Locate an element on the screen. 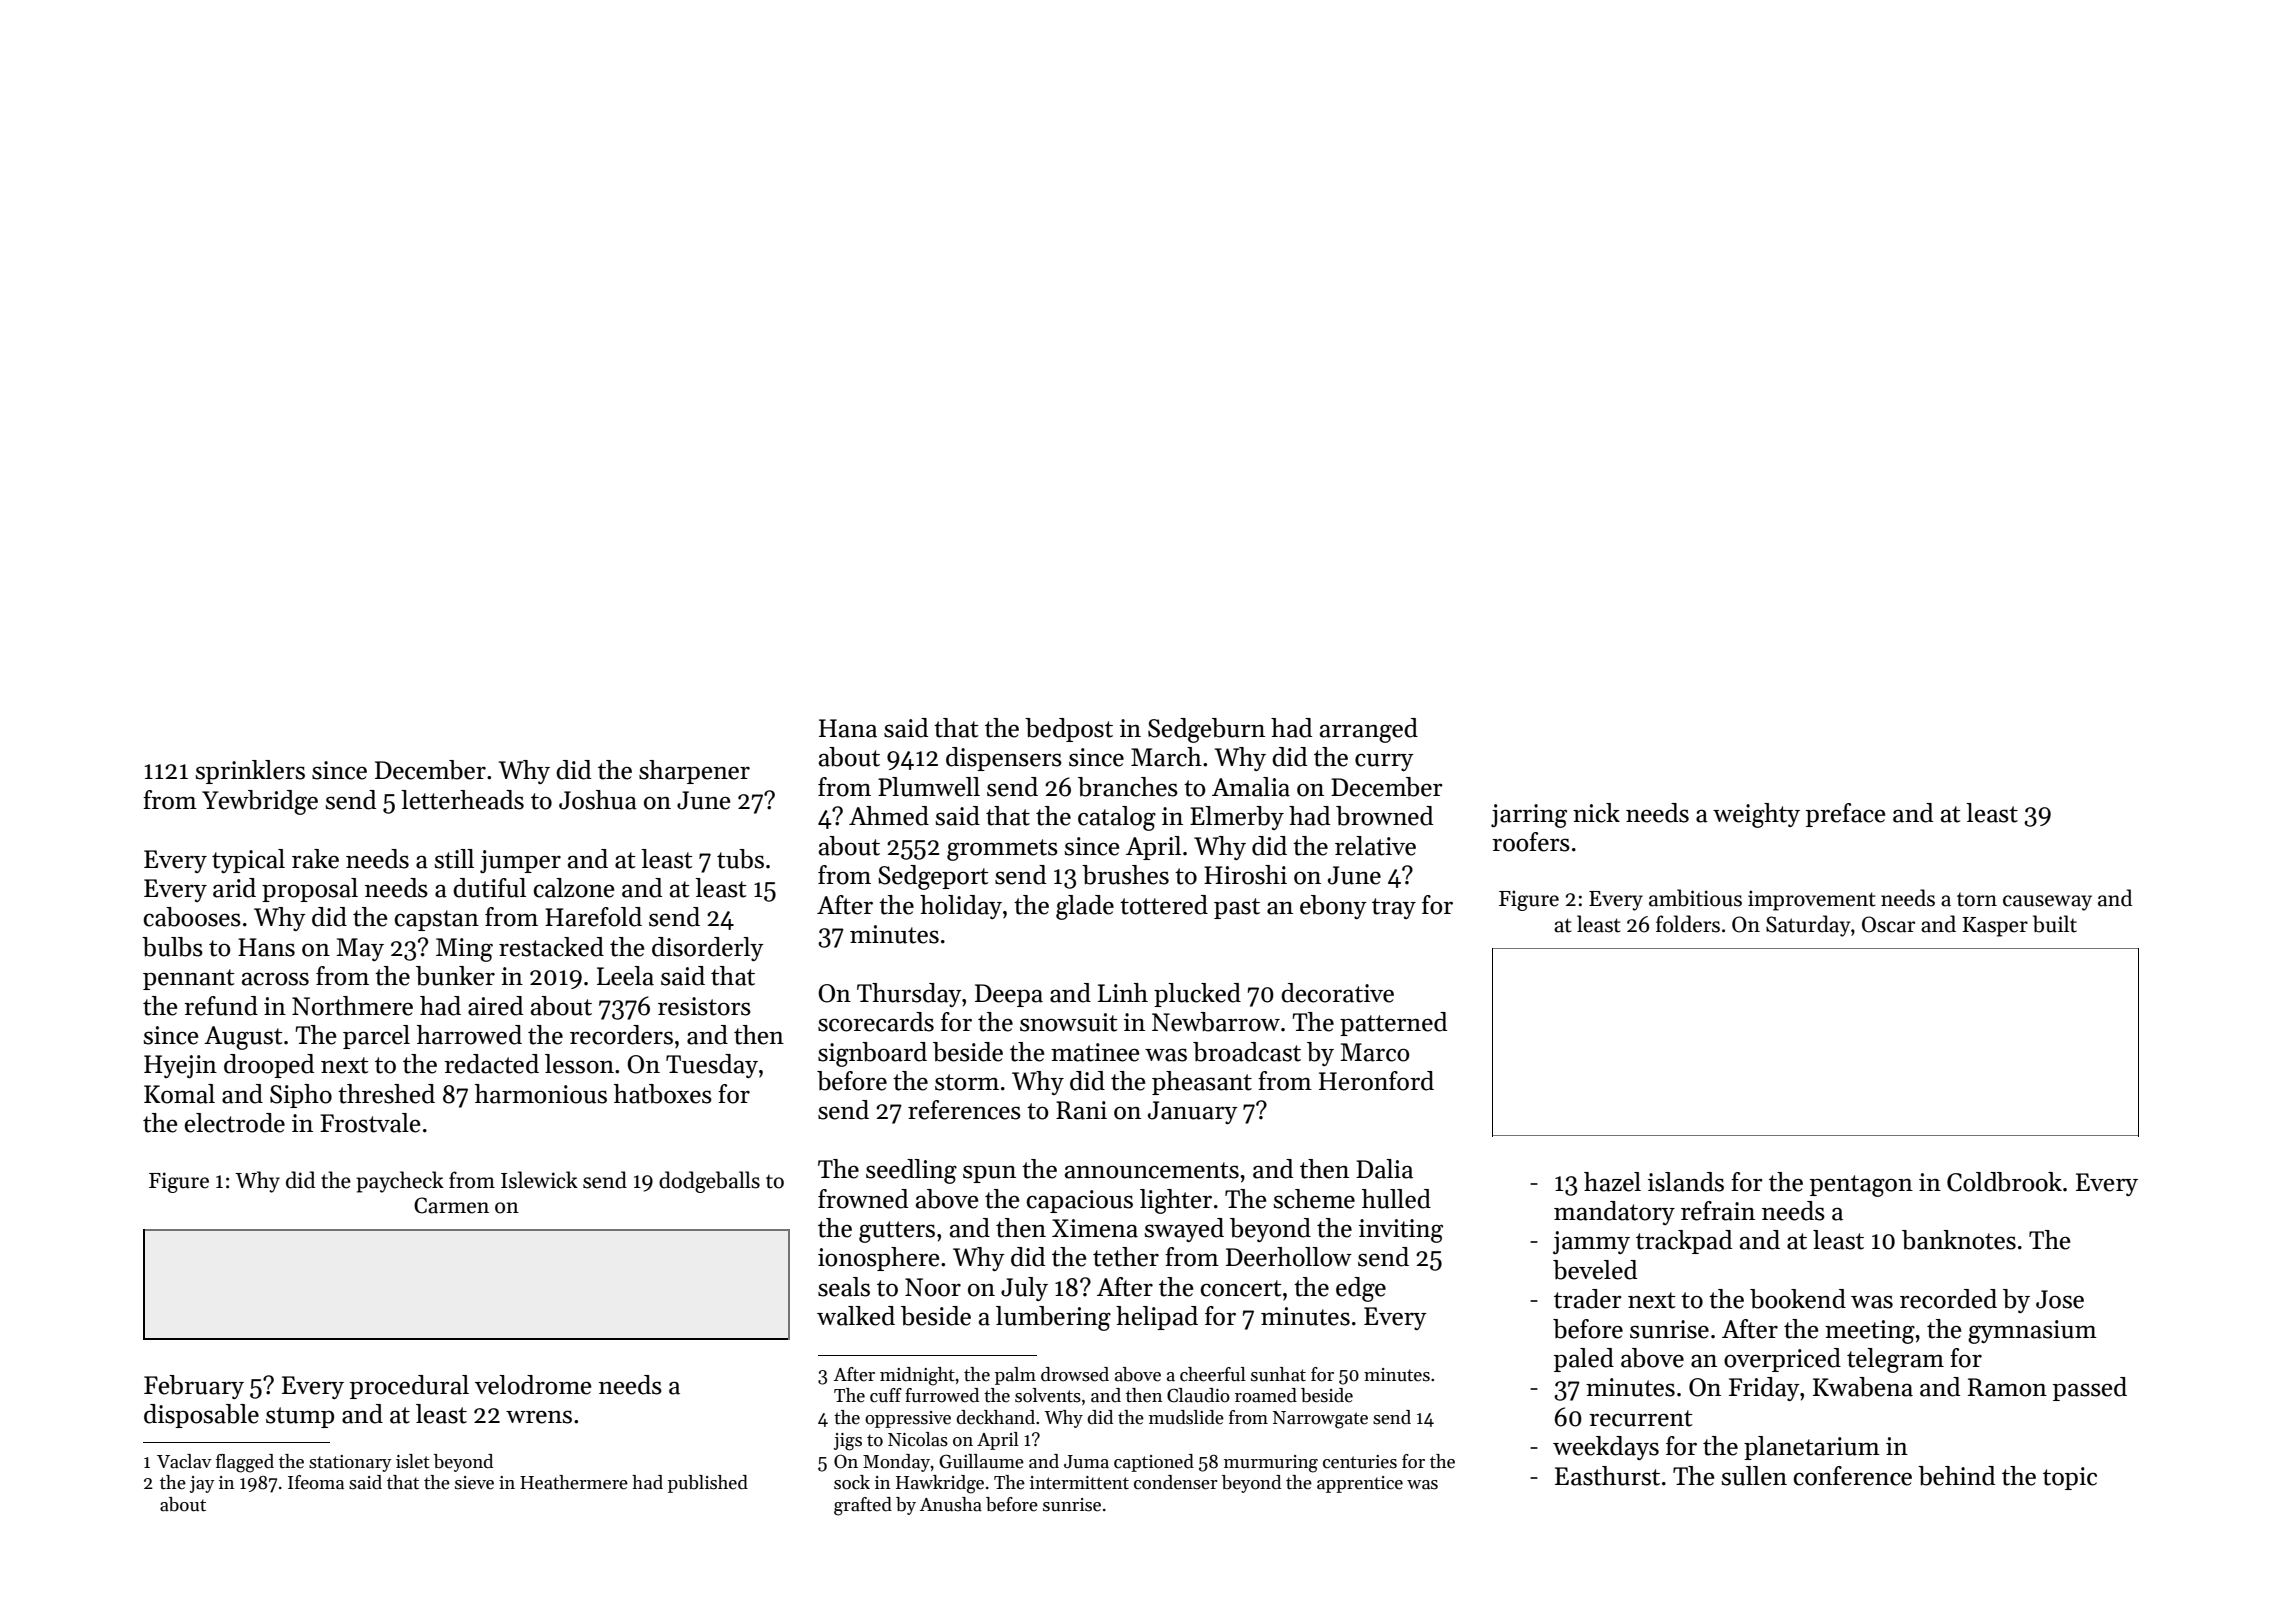  February is located at coordinates (194, 1387).
